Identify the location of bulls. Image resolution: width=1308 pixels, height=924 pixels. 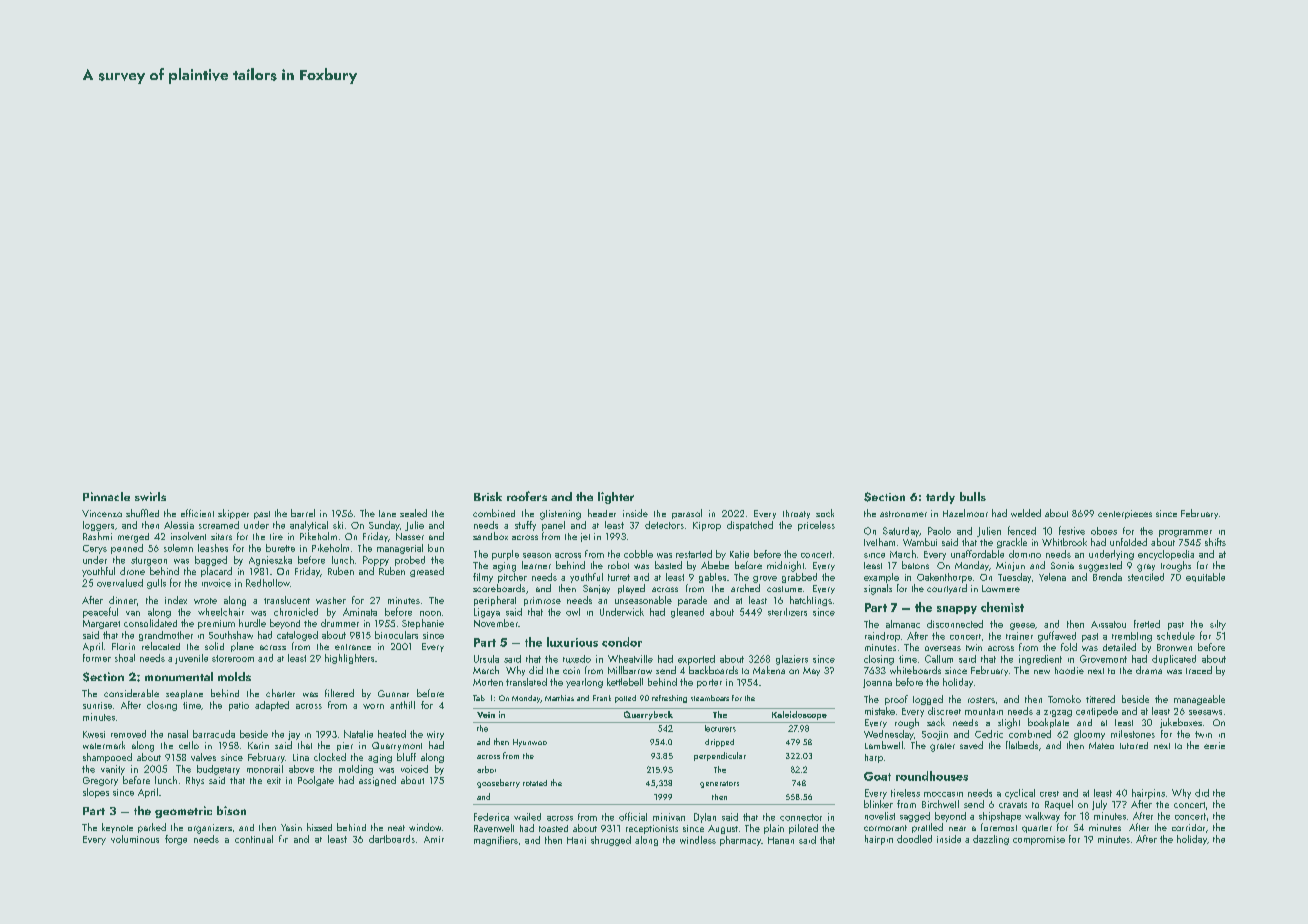
(973, 496).
